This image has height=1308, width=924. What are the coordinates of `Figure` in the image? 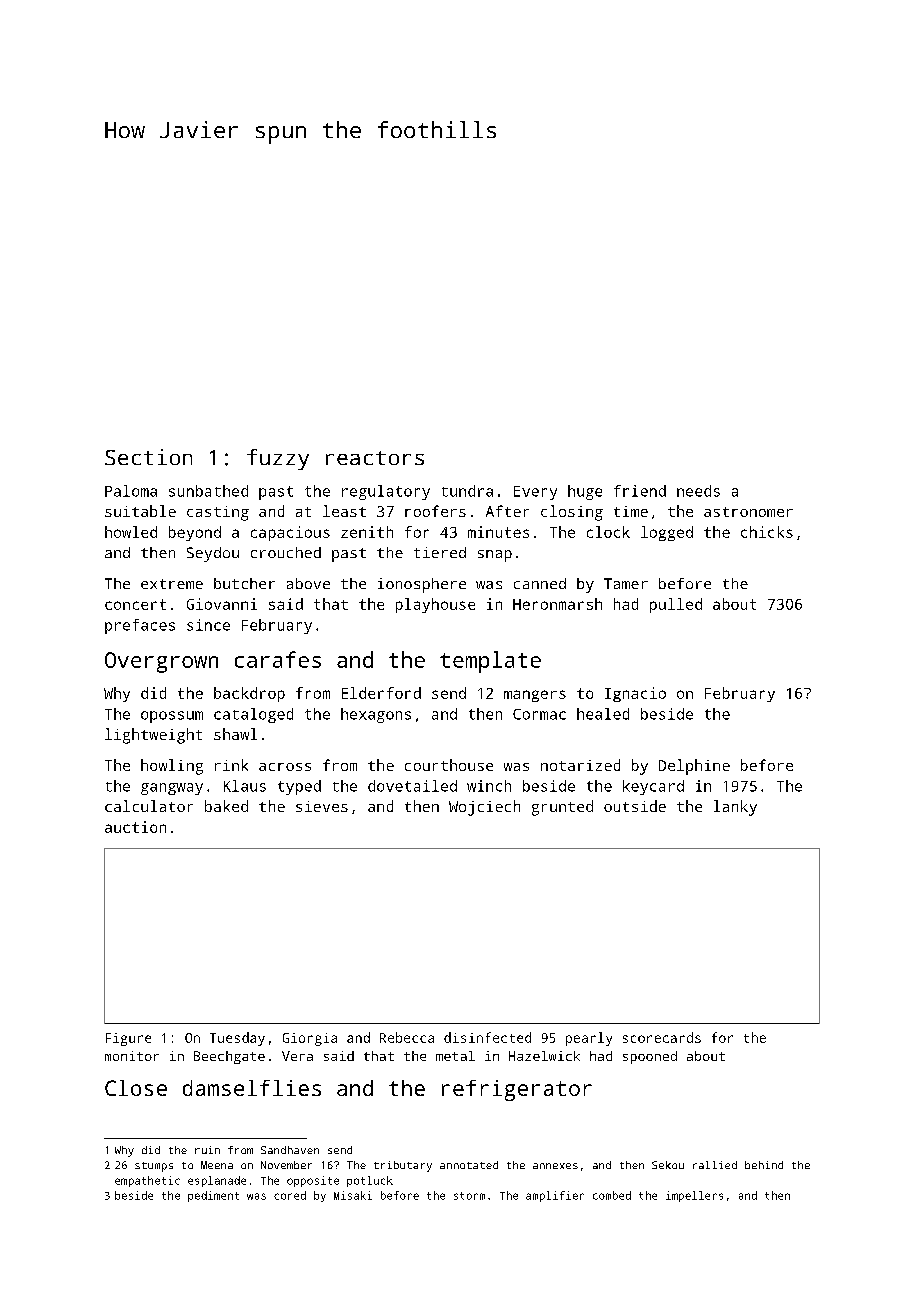 It's located at (128, 1039).
